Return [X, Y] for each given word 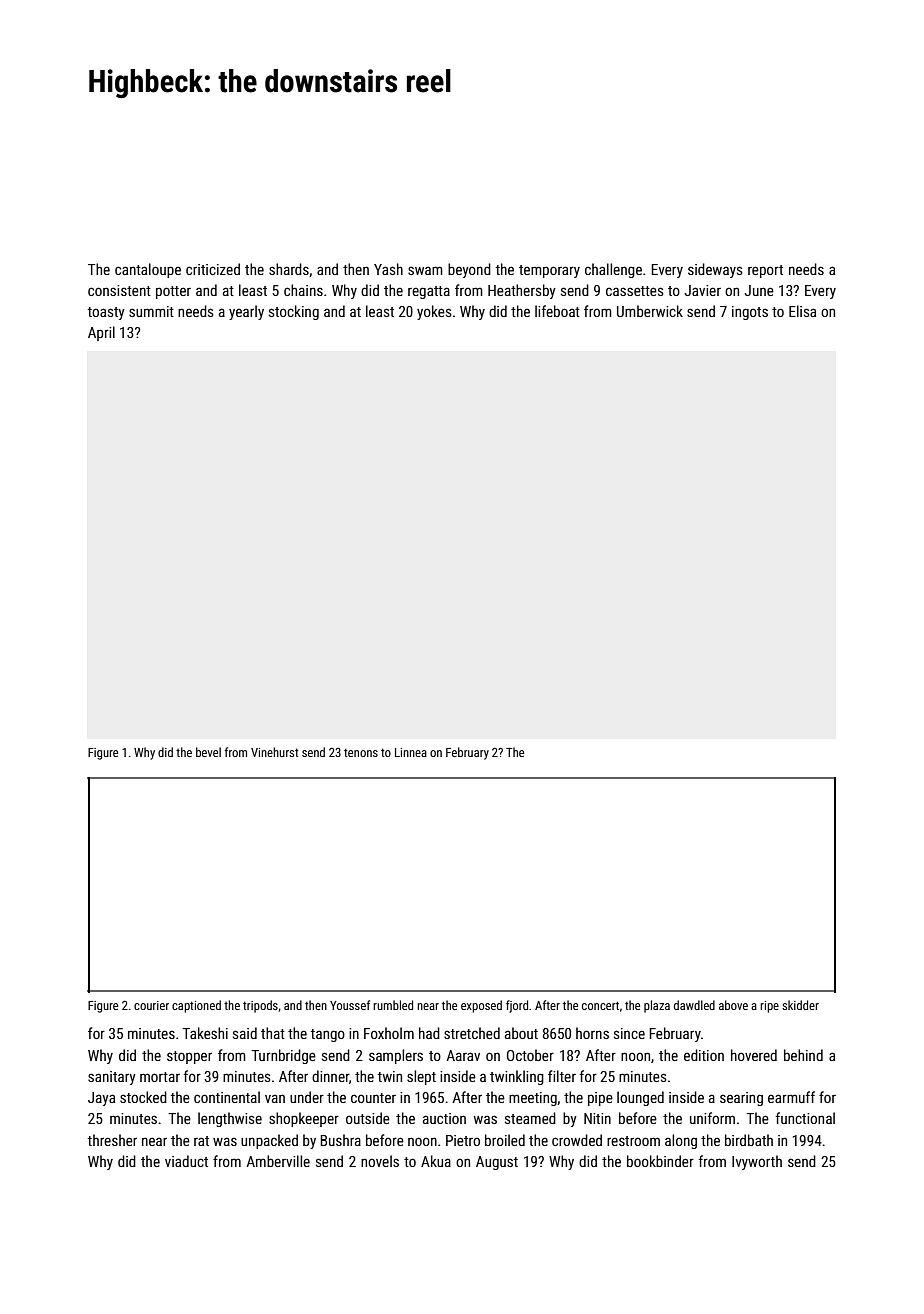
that [273, 1033]
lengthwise [230, 1119]
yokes [434, 312]
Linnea [411, 752]
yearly [246, 312]
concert [600, 1005]
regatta [429, 292]
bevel [208, 752]
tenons [361, 752]
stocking [294, 312]
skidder [800, 1005]
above [733, 1005]
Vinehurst [275, 752]
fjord [517, 1006]
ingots [750, 313]
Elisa [802, 311]
